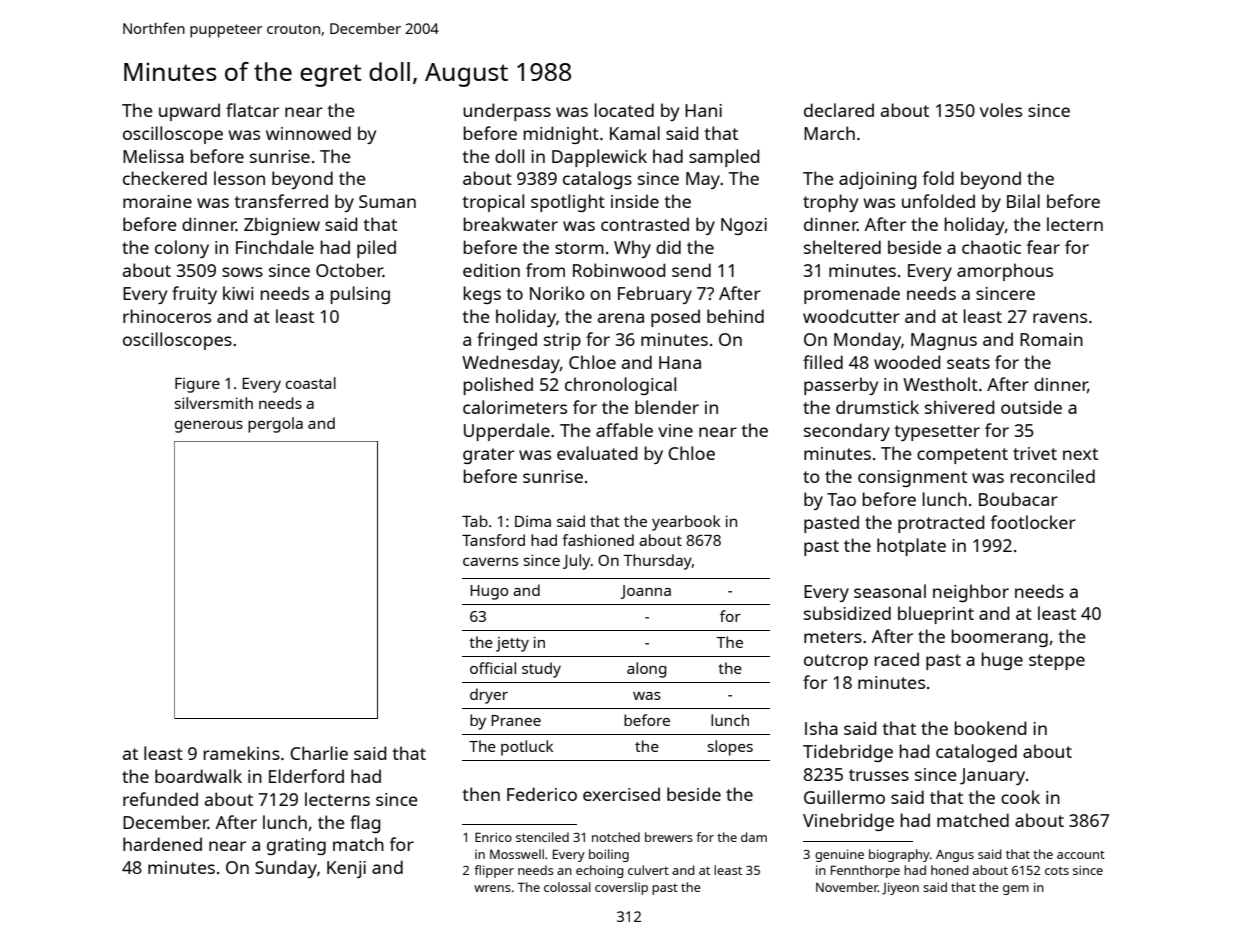 Image resolution: width=1233 pixels, height=952 pixels. Describe the element at coordinates (507, 432) in the screenshot. I see `Upperdale` at that location.
